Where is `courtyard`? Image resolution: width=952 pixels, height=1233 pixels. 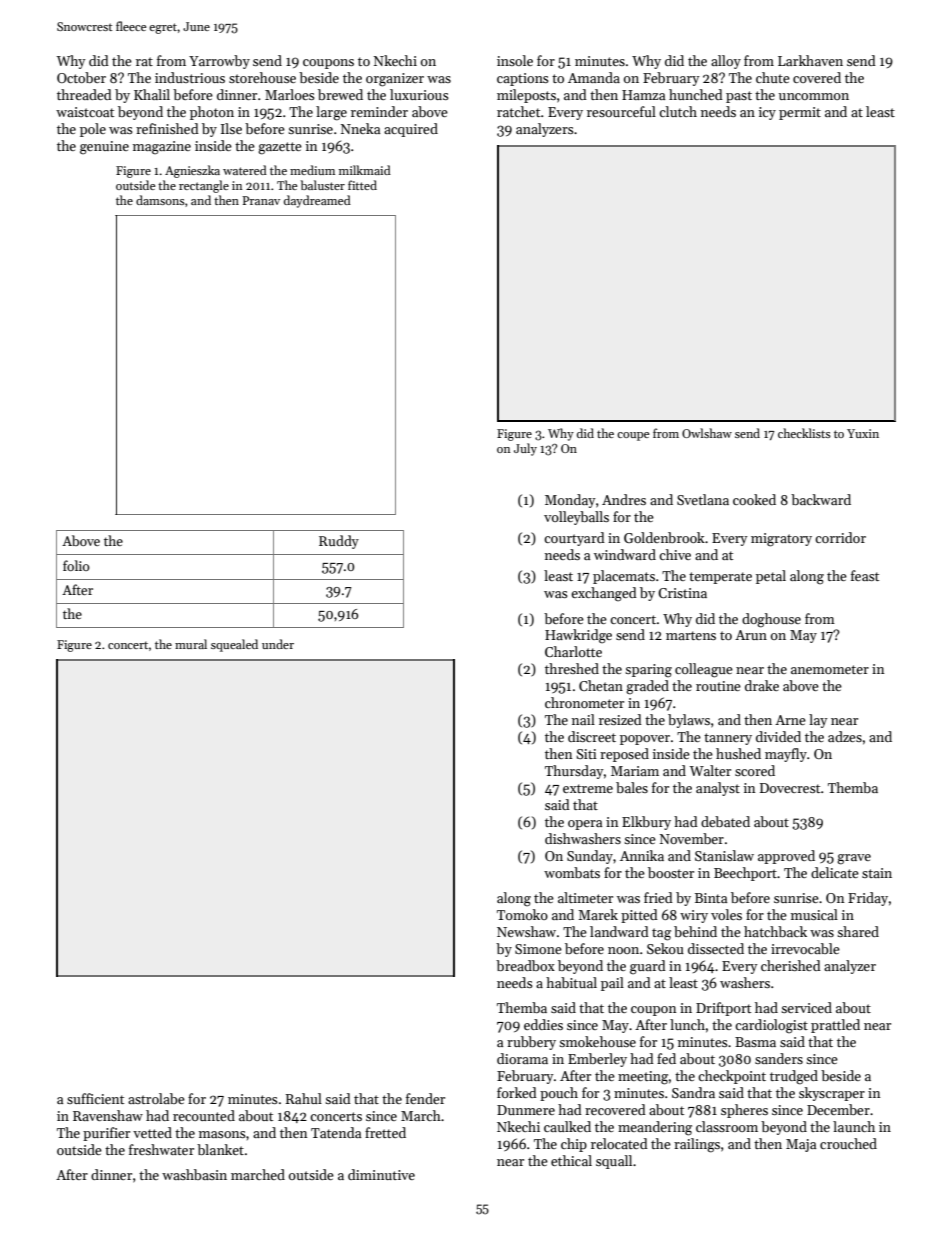
courtyard is located at coordinates (574, 539).
